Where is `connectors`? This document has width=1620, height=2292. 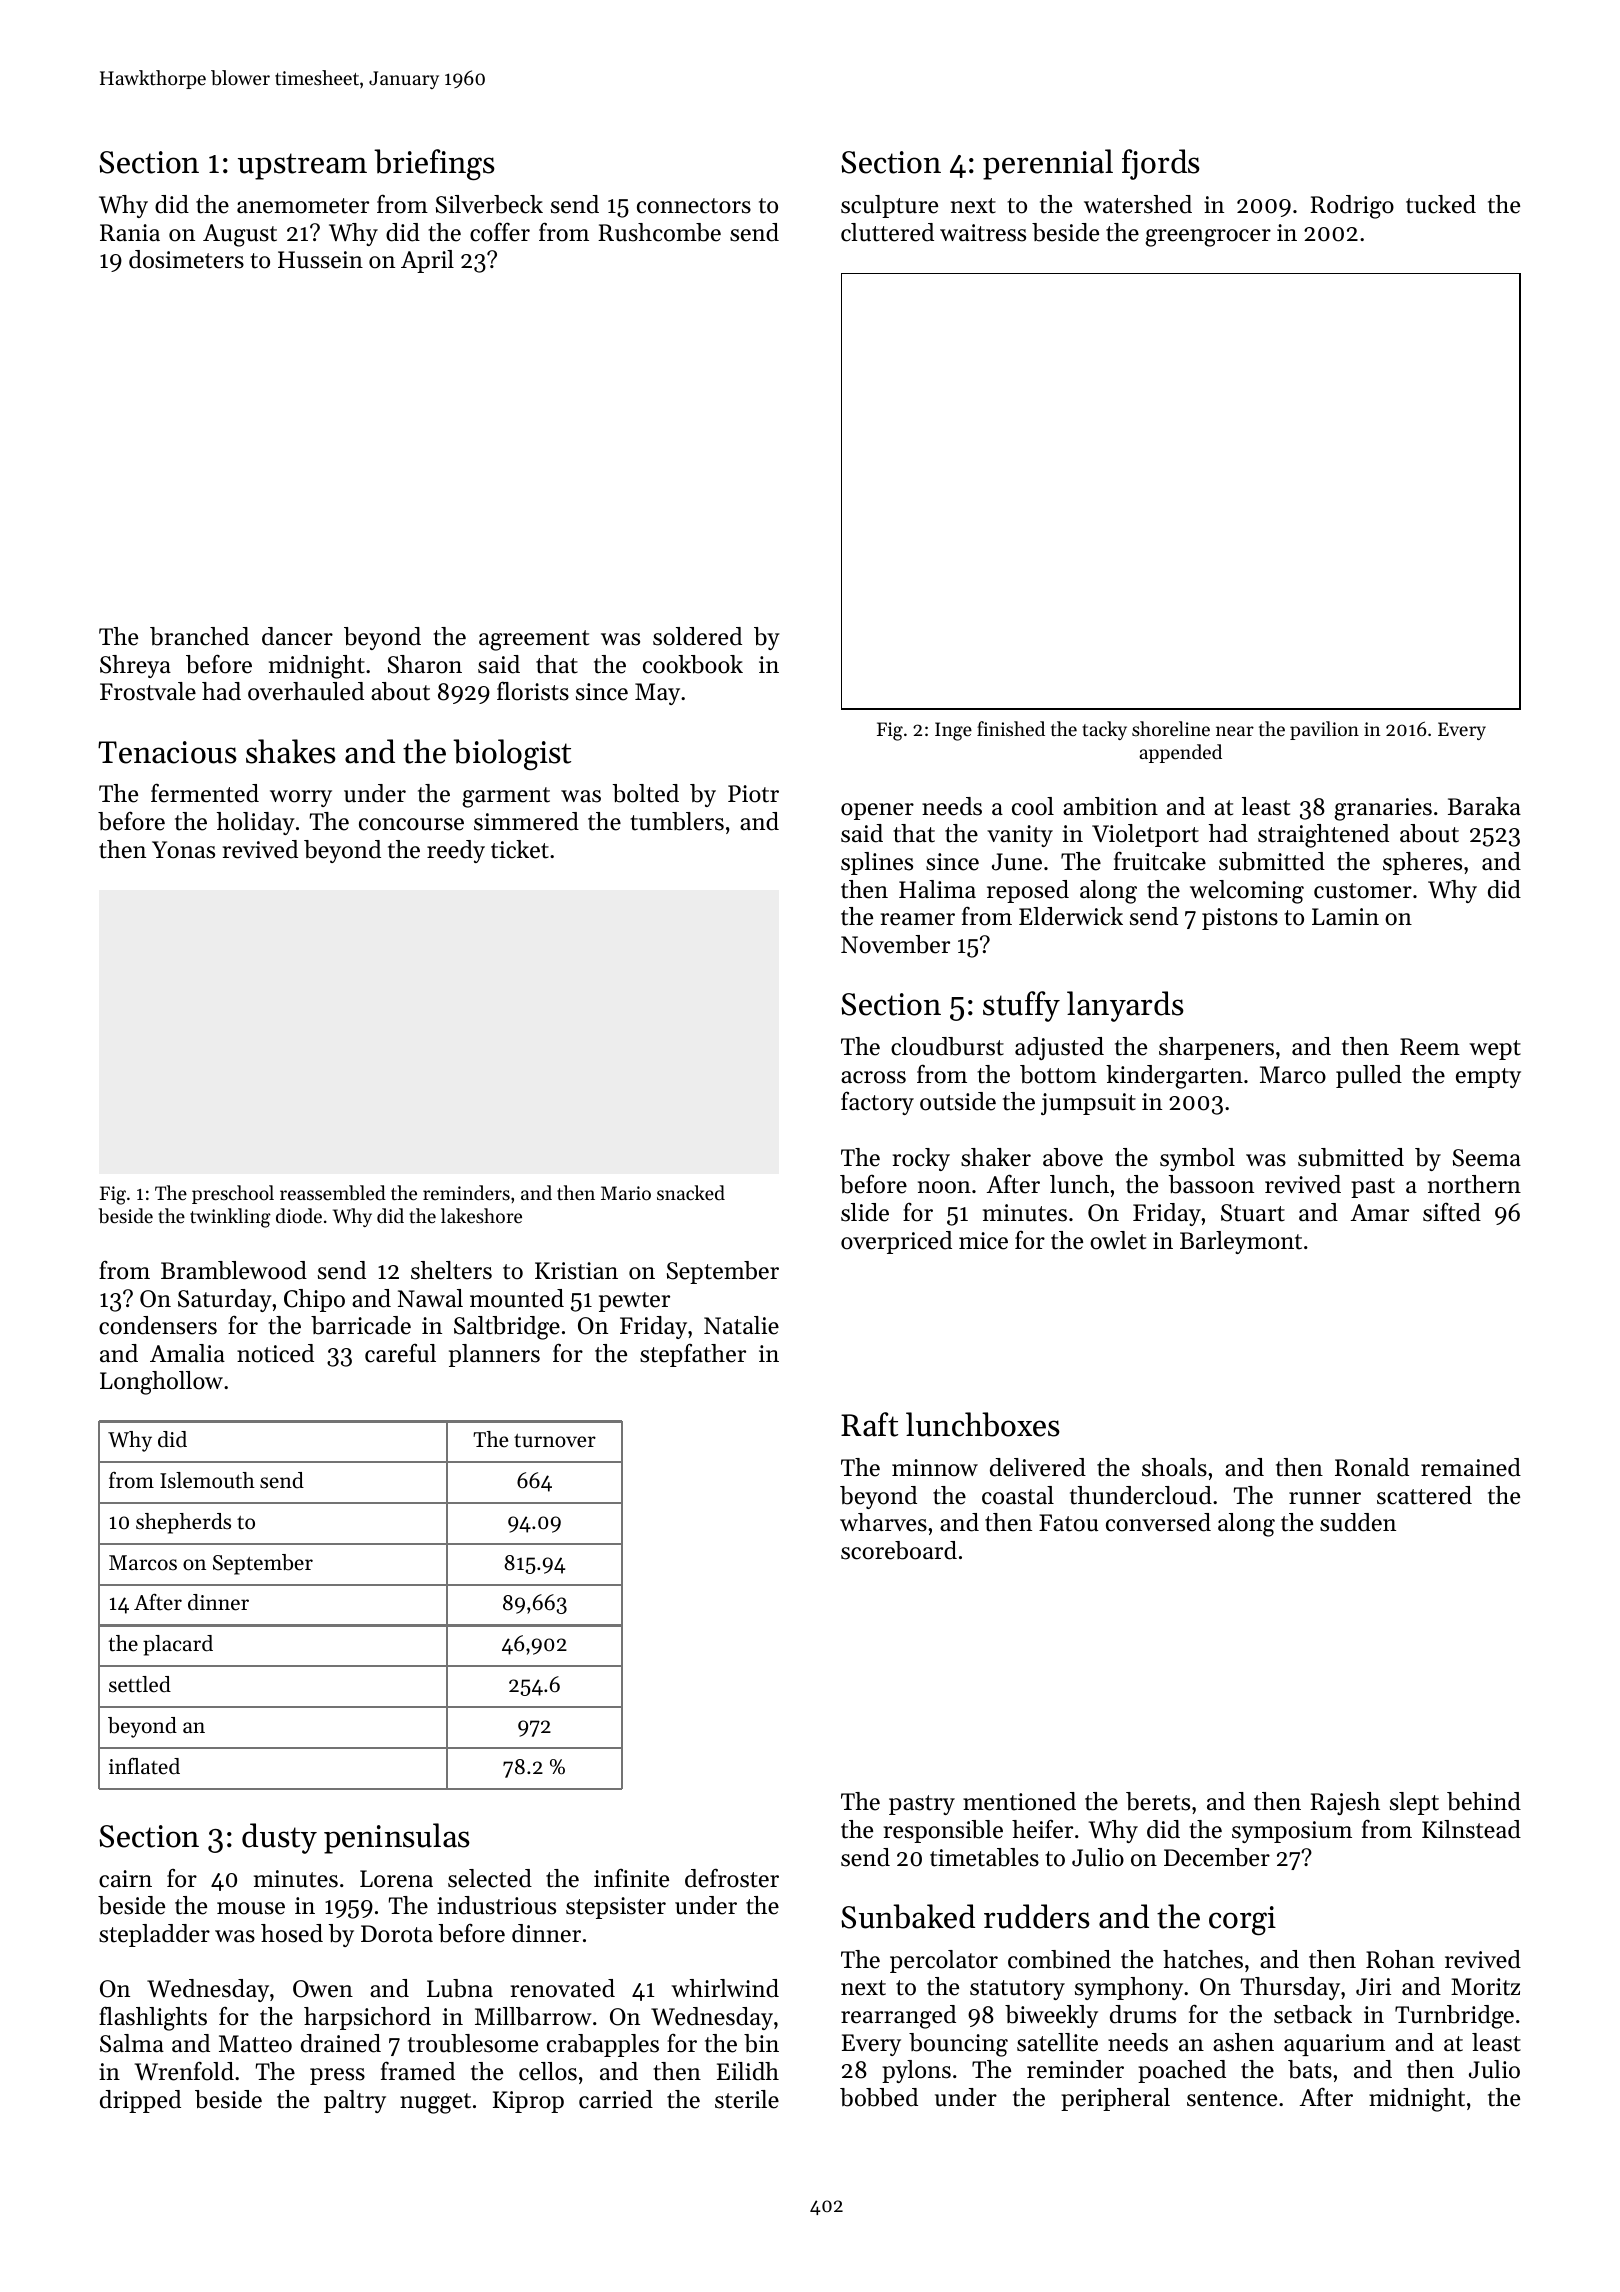 connectors is located at coordinates (694, 206).
